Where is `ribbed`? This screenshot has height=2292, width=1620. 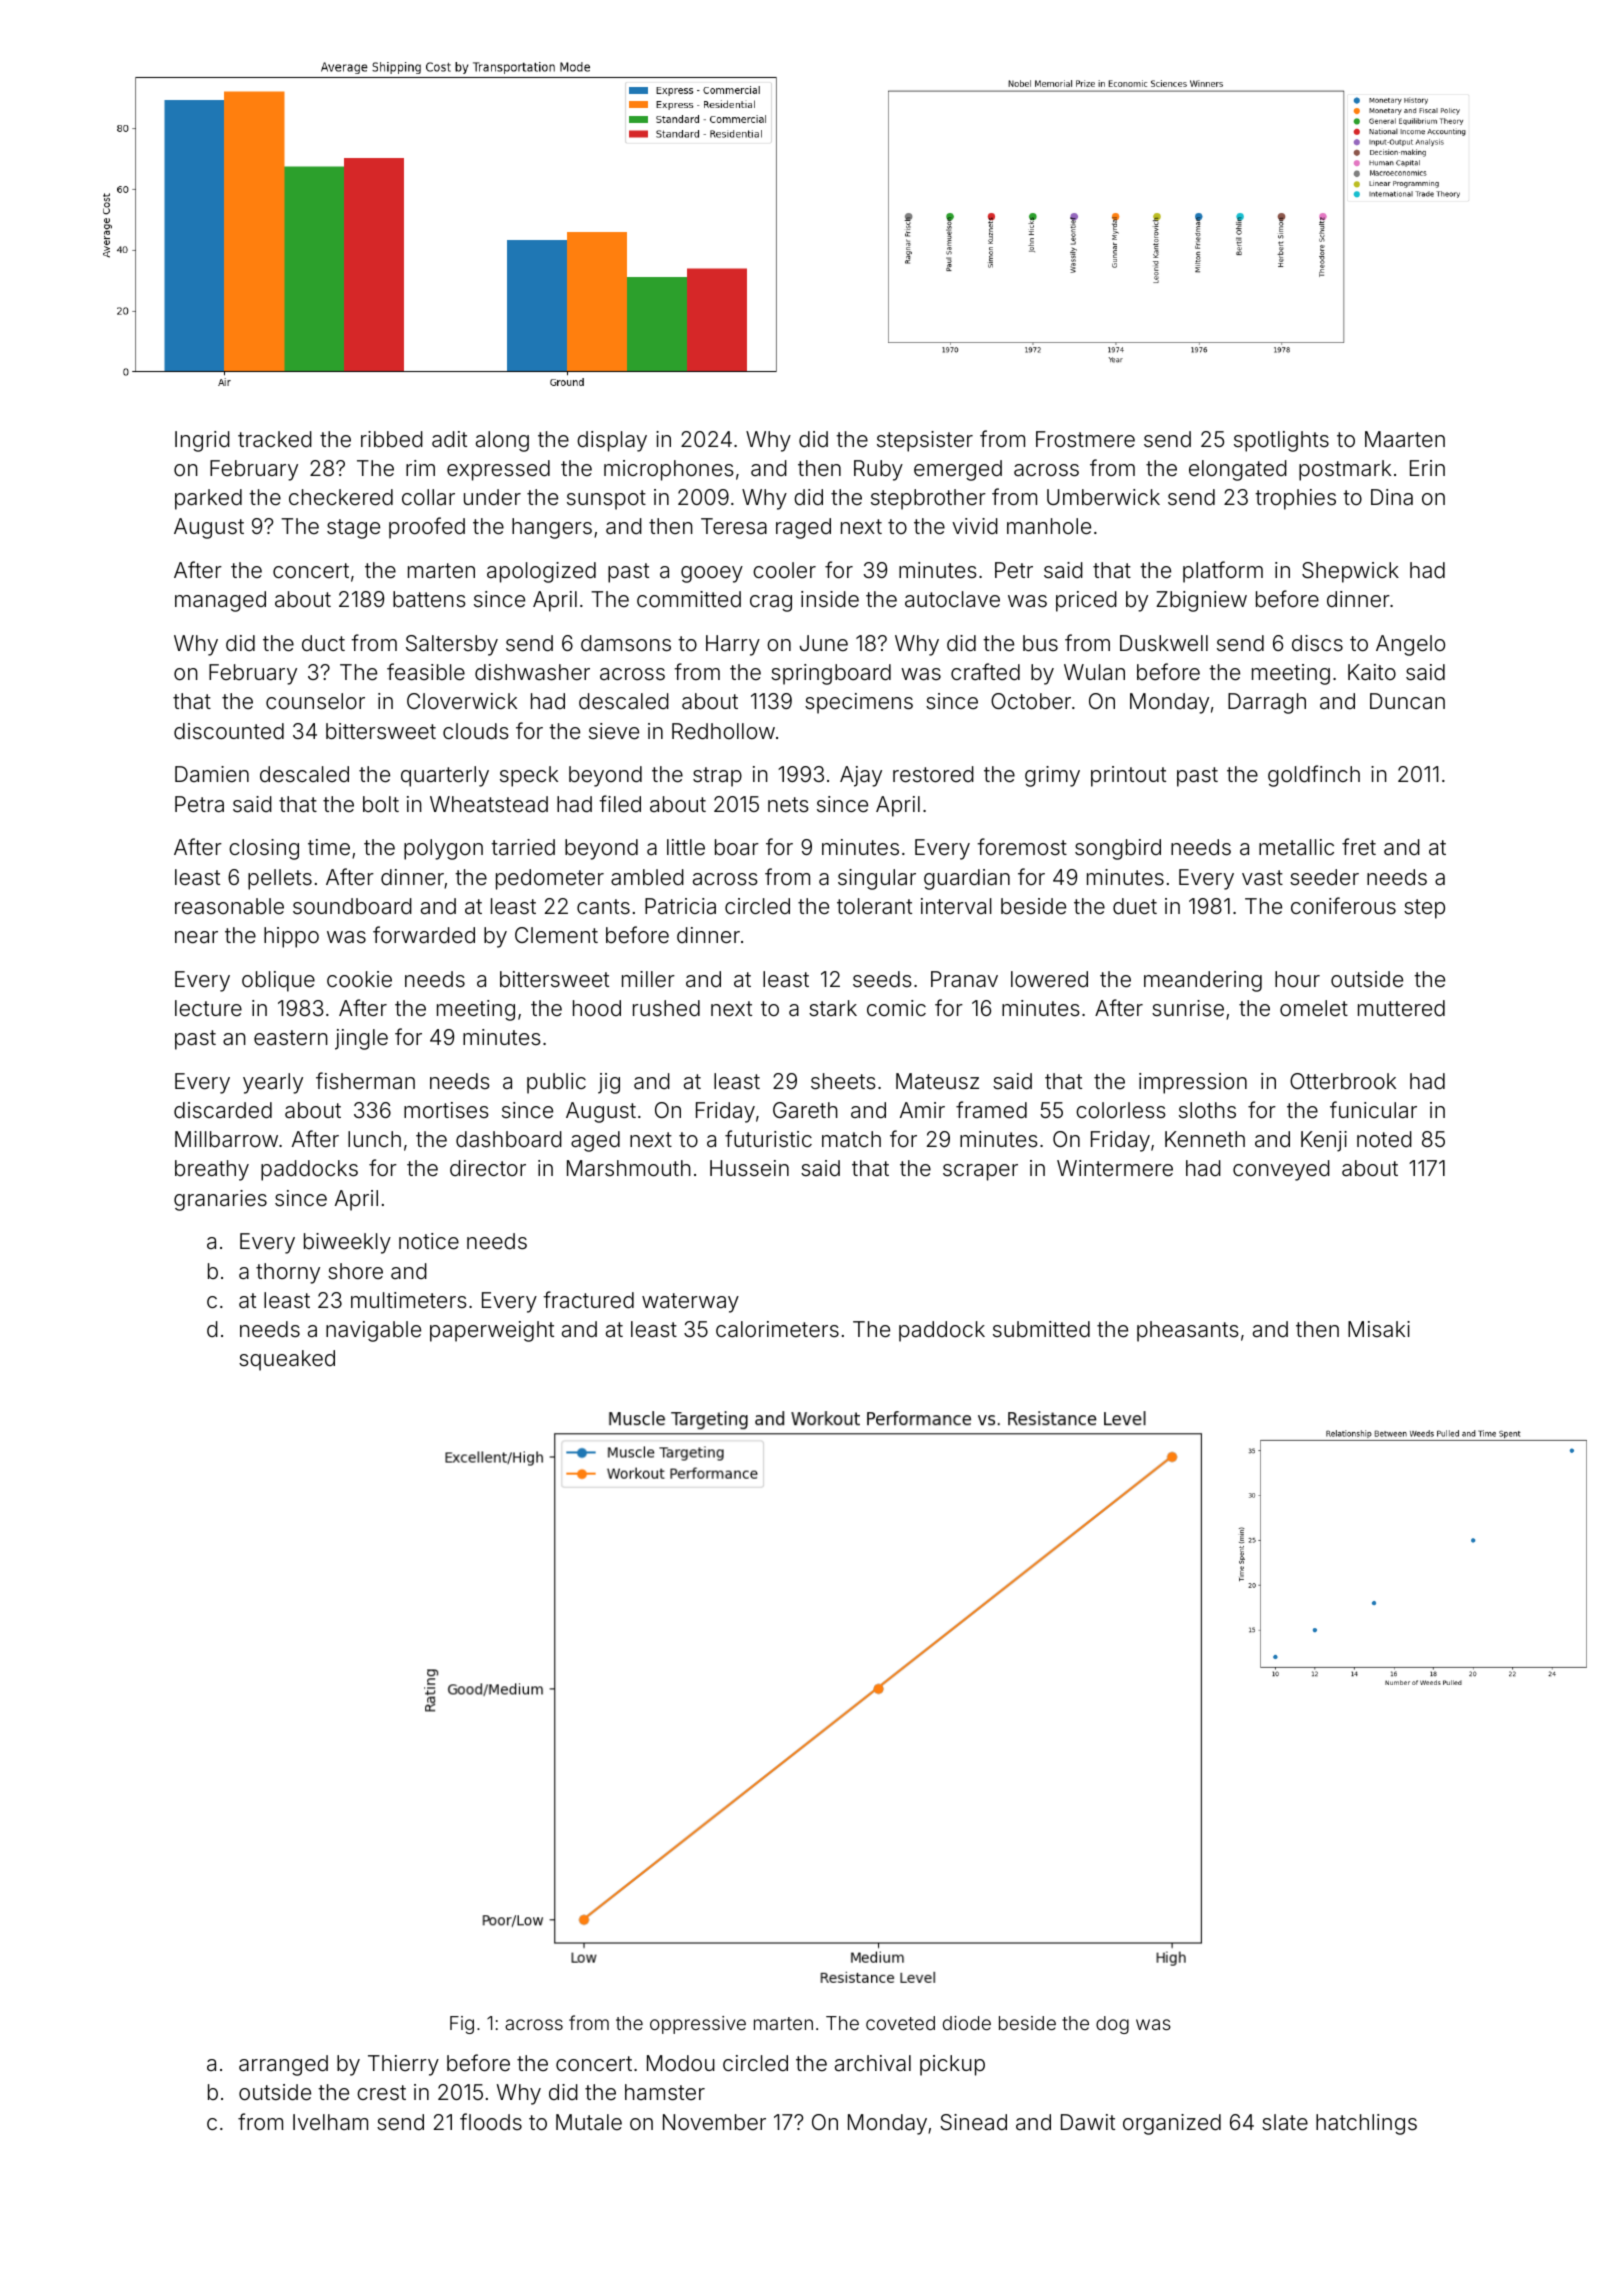
ribbed is located at coordinates (392, 439).
